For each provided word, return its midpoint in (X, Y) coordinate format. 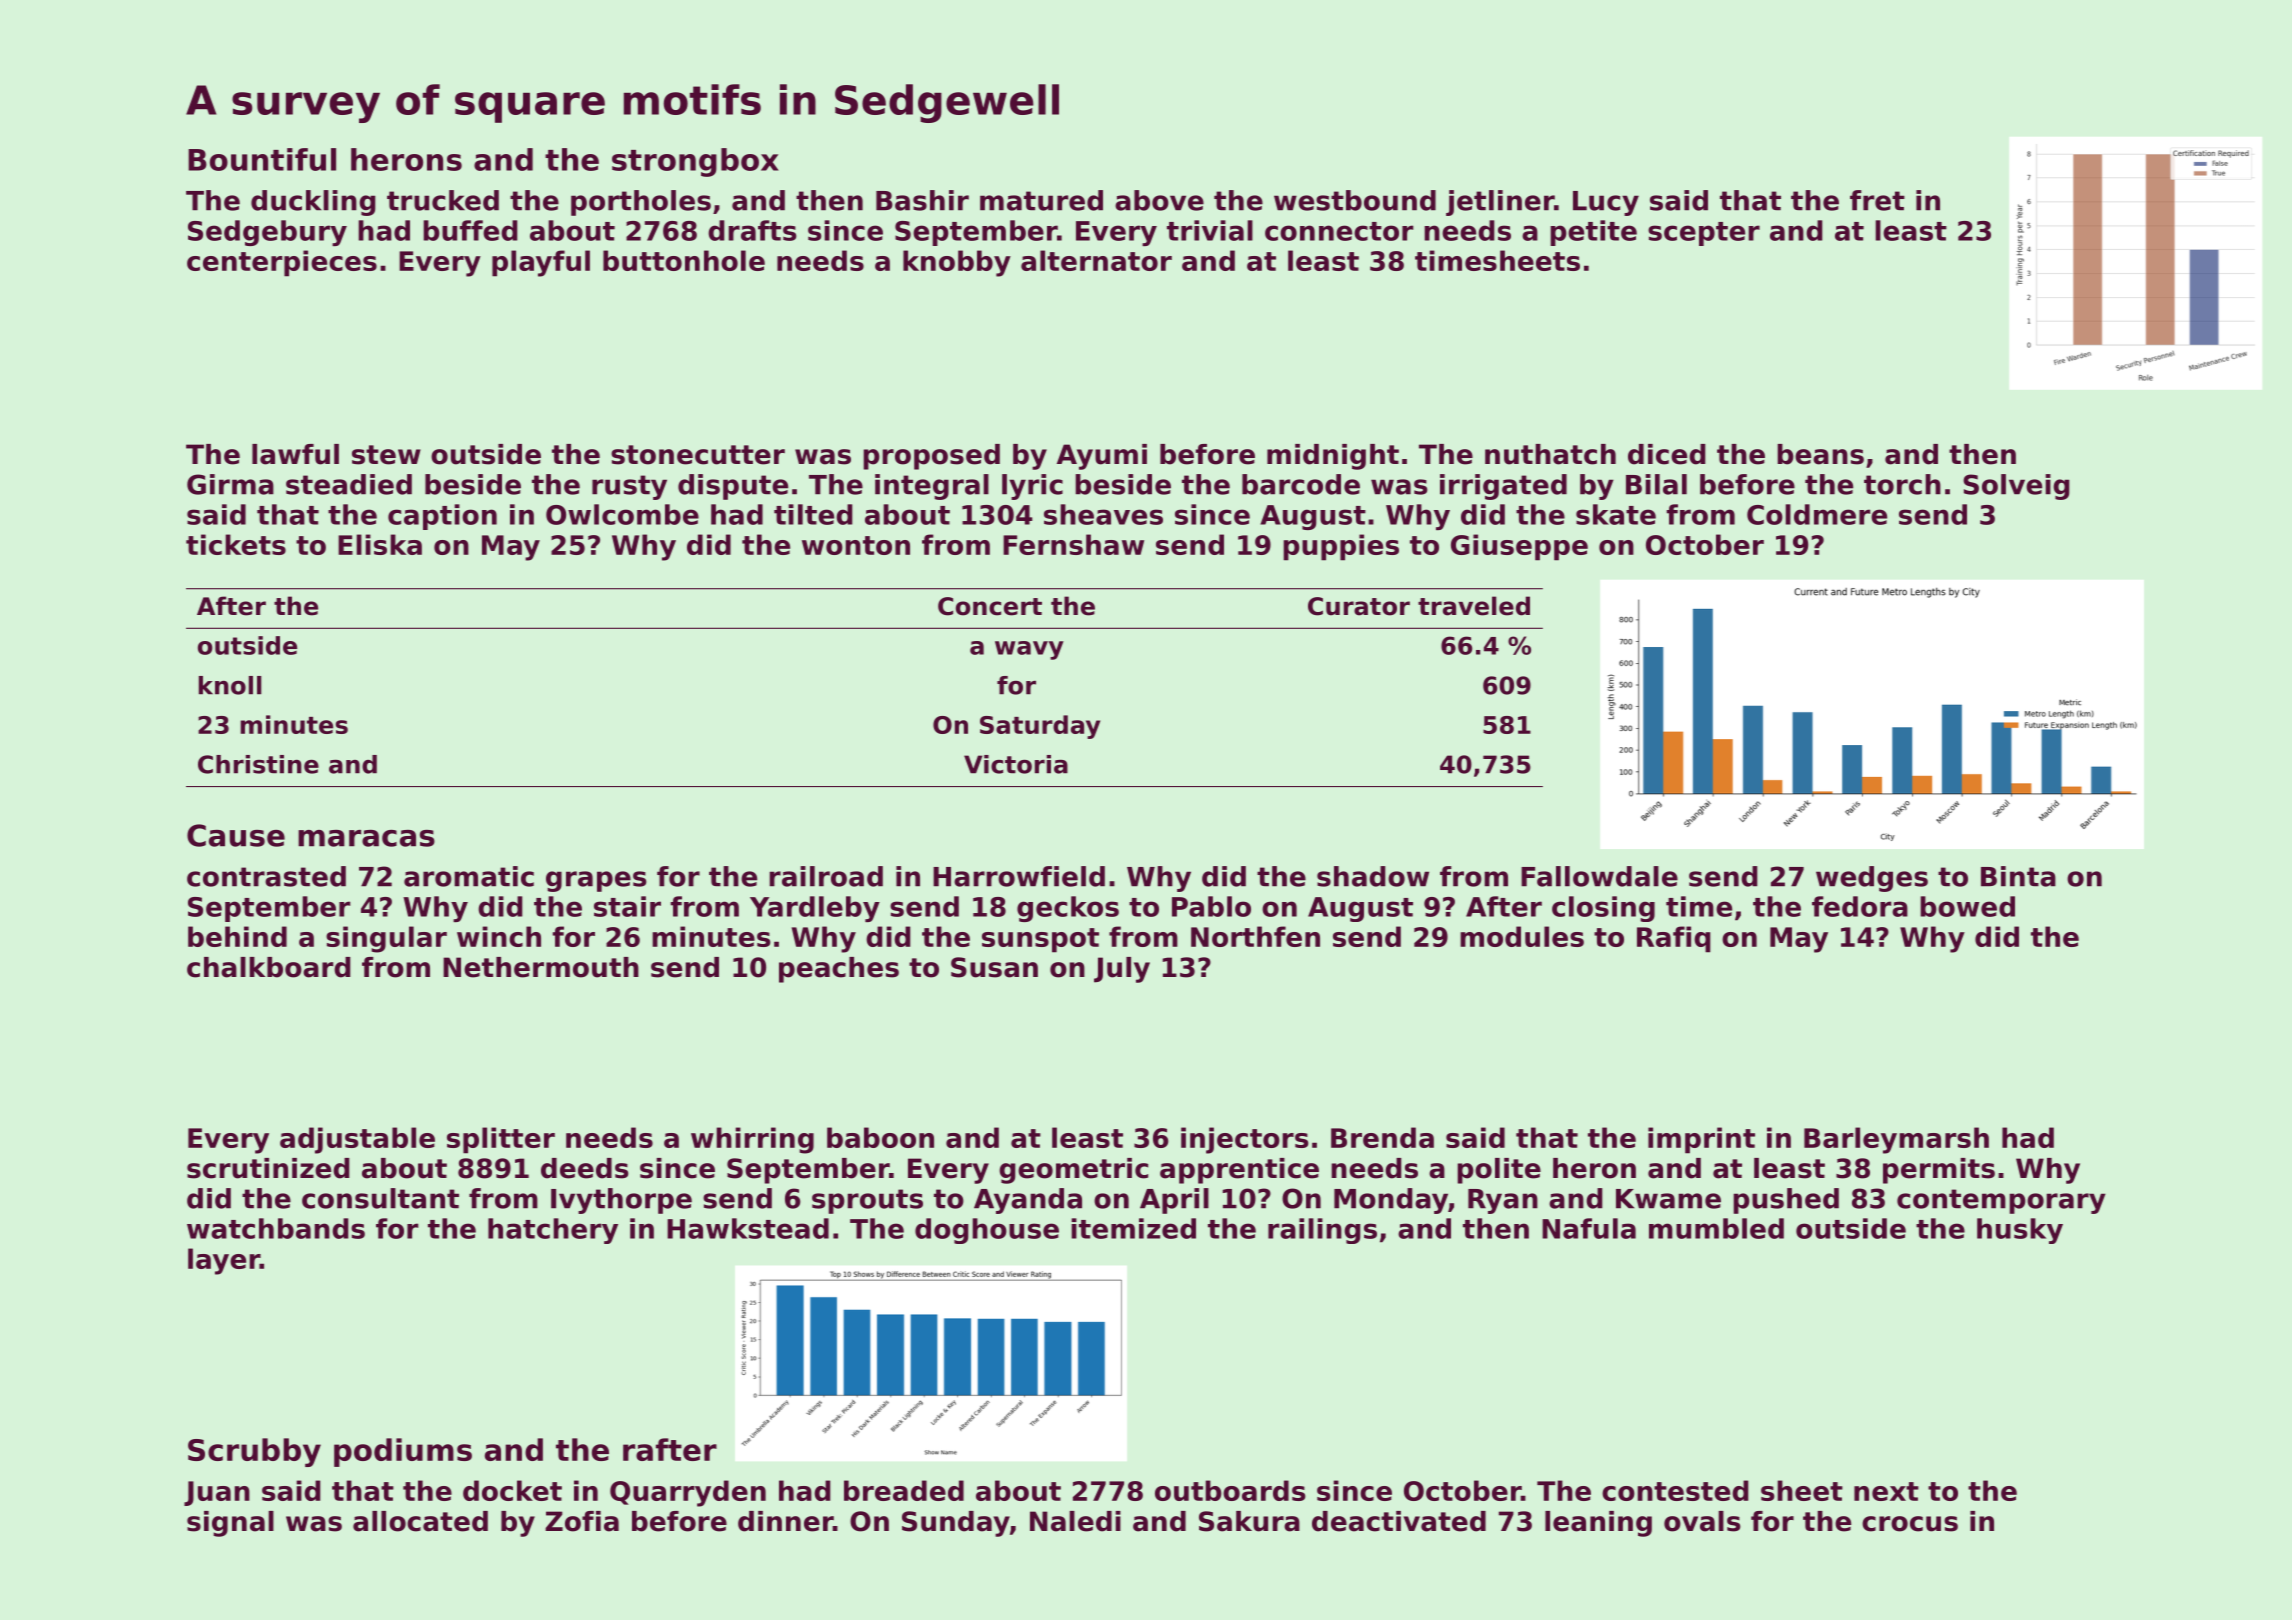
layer (224, 1261)
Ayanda (1028, 1201)
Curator (1359, 606)
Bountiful (262, 159)
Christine (258, 764)
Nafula (1589, 1228)
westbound (1355, 200)
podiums (403, 1452)
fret (1877, 200)
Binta (2018, 876)
